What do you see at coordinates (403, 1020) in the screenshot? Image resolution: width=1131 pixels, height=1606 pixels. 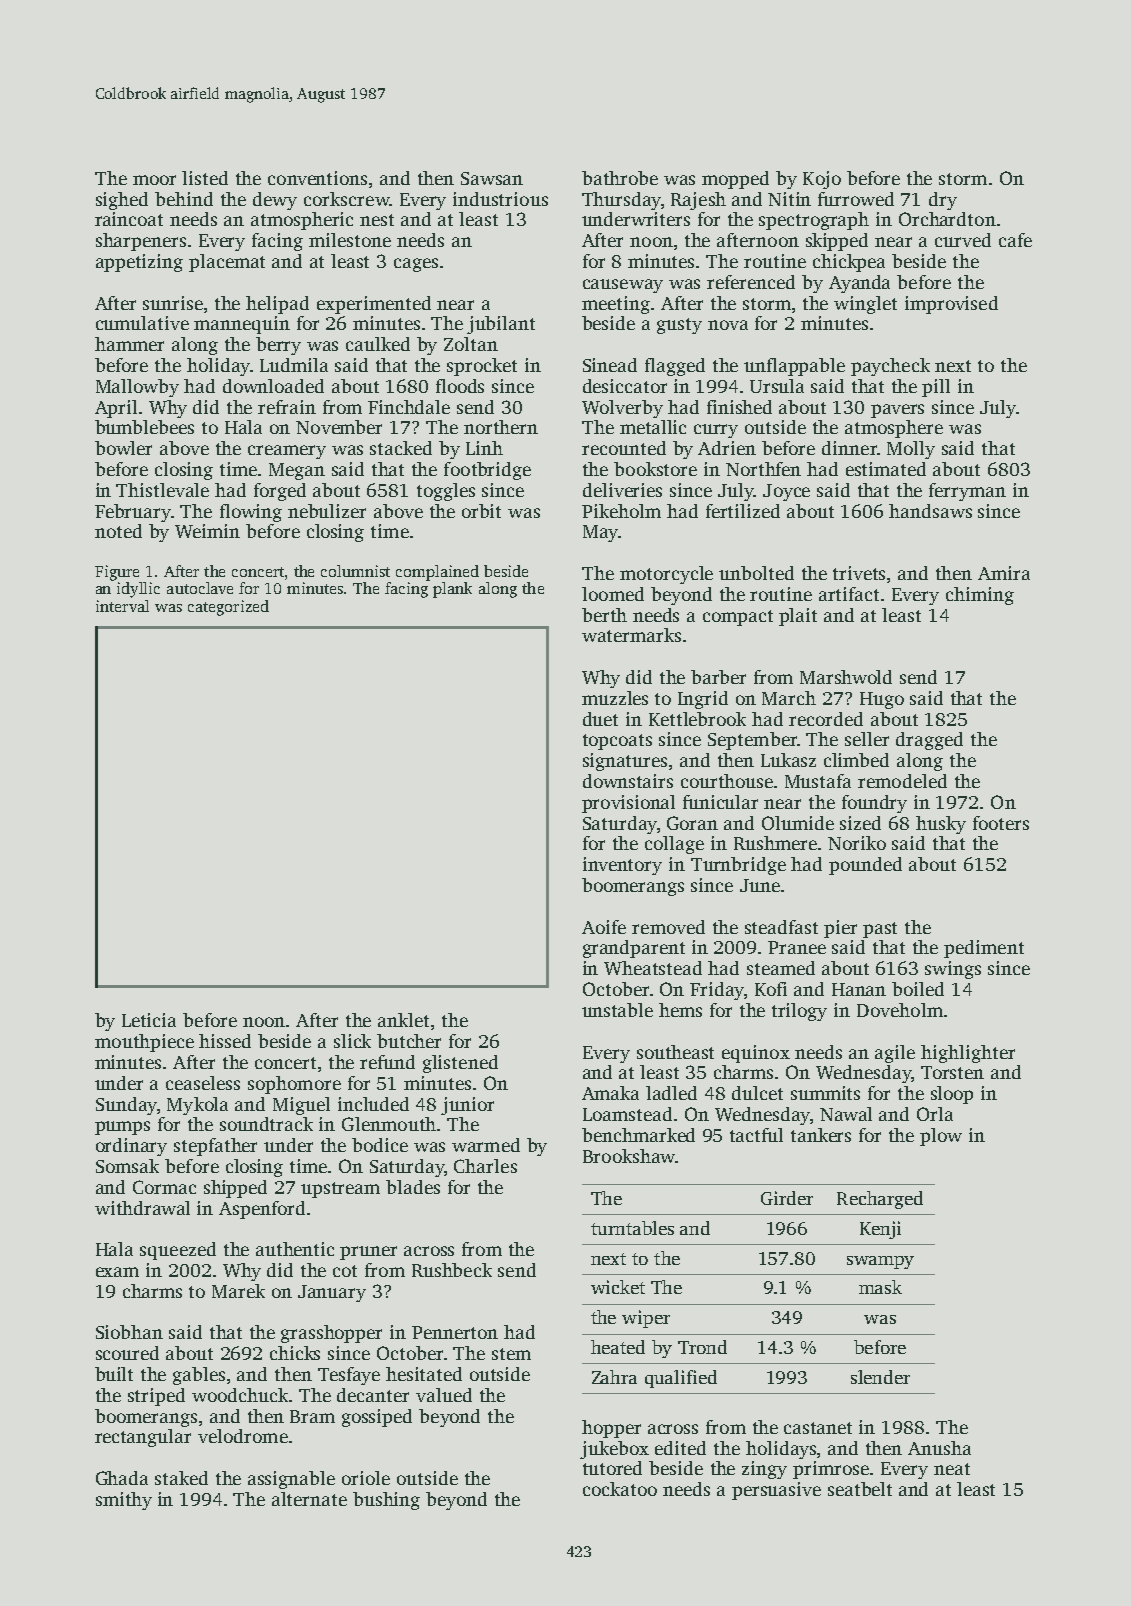 I see `anklet` at bounding box center [403, 1020].
